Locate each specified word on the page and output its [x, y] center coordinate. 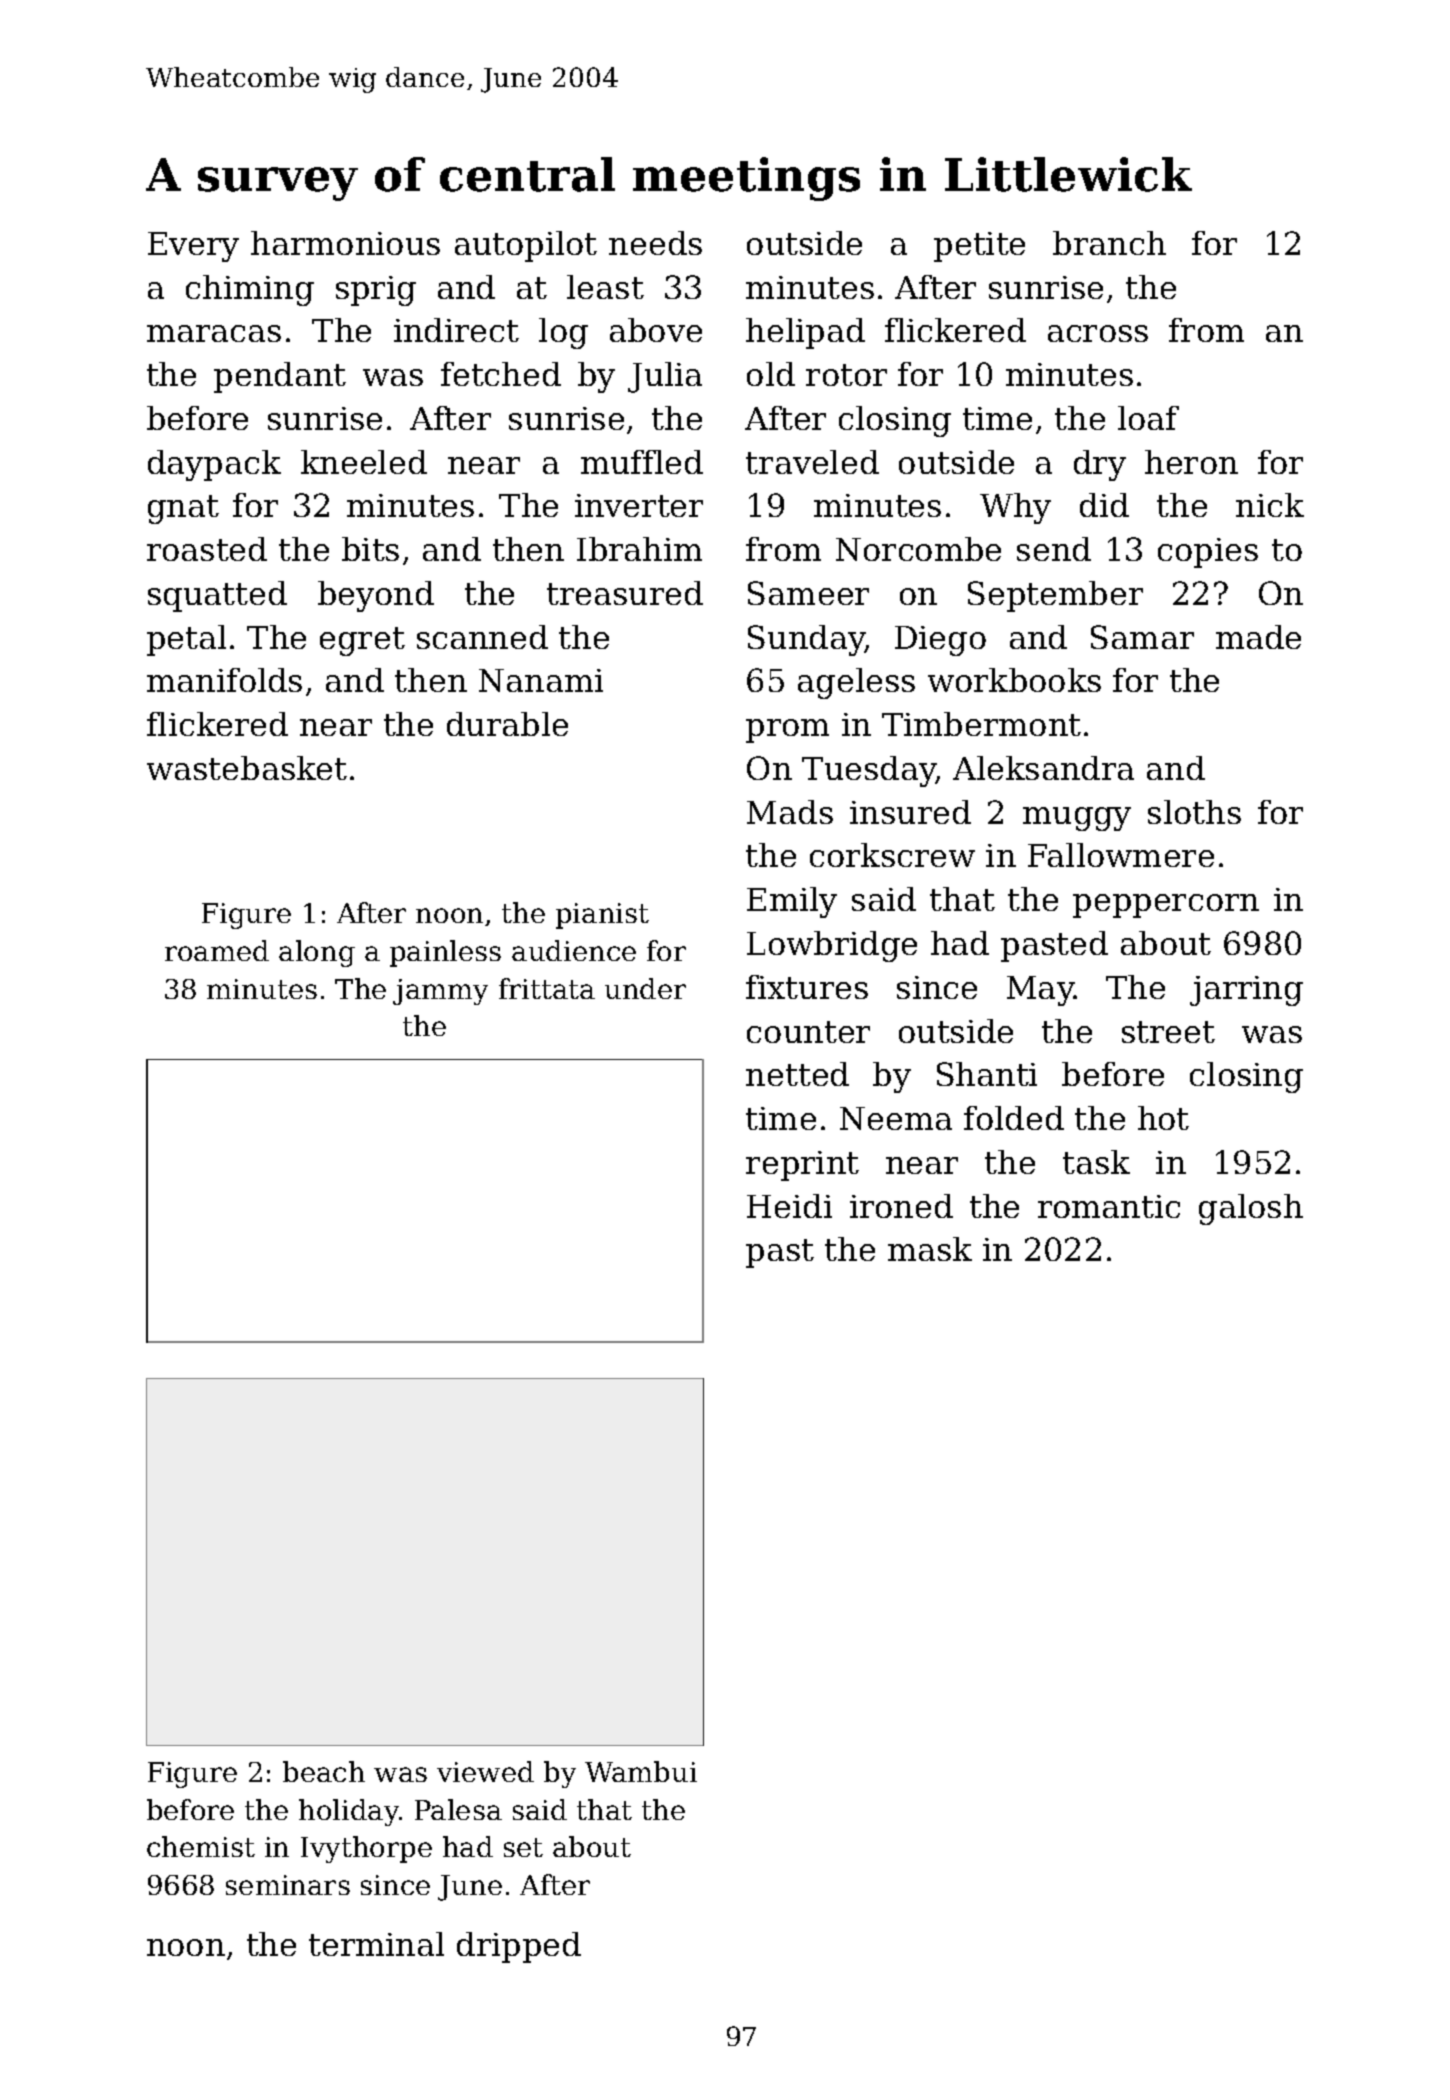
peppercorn [1166, 906]
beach [324, 1771]
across [1098, 333]
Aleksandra [1043, 768]
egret [362, 641]
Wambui [641, 1771]
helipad [805, 333]
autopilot [526, 246]
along [317, 953]
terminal [376, 1944]
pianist [602, 916]
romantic [1109, 1206]
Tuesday [869, 771]
